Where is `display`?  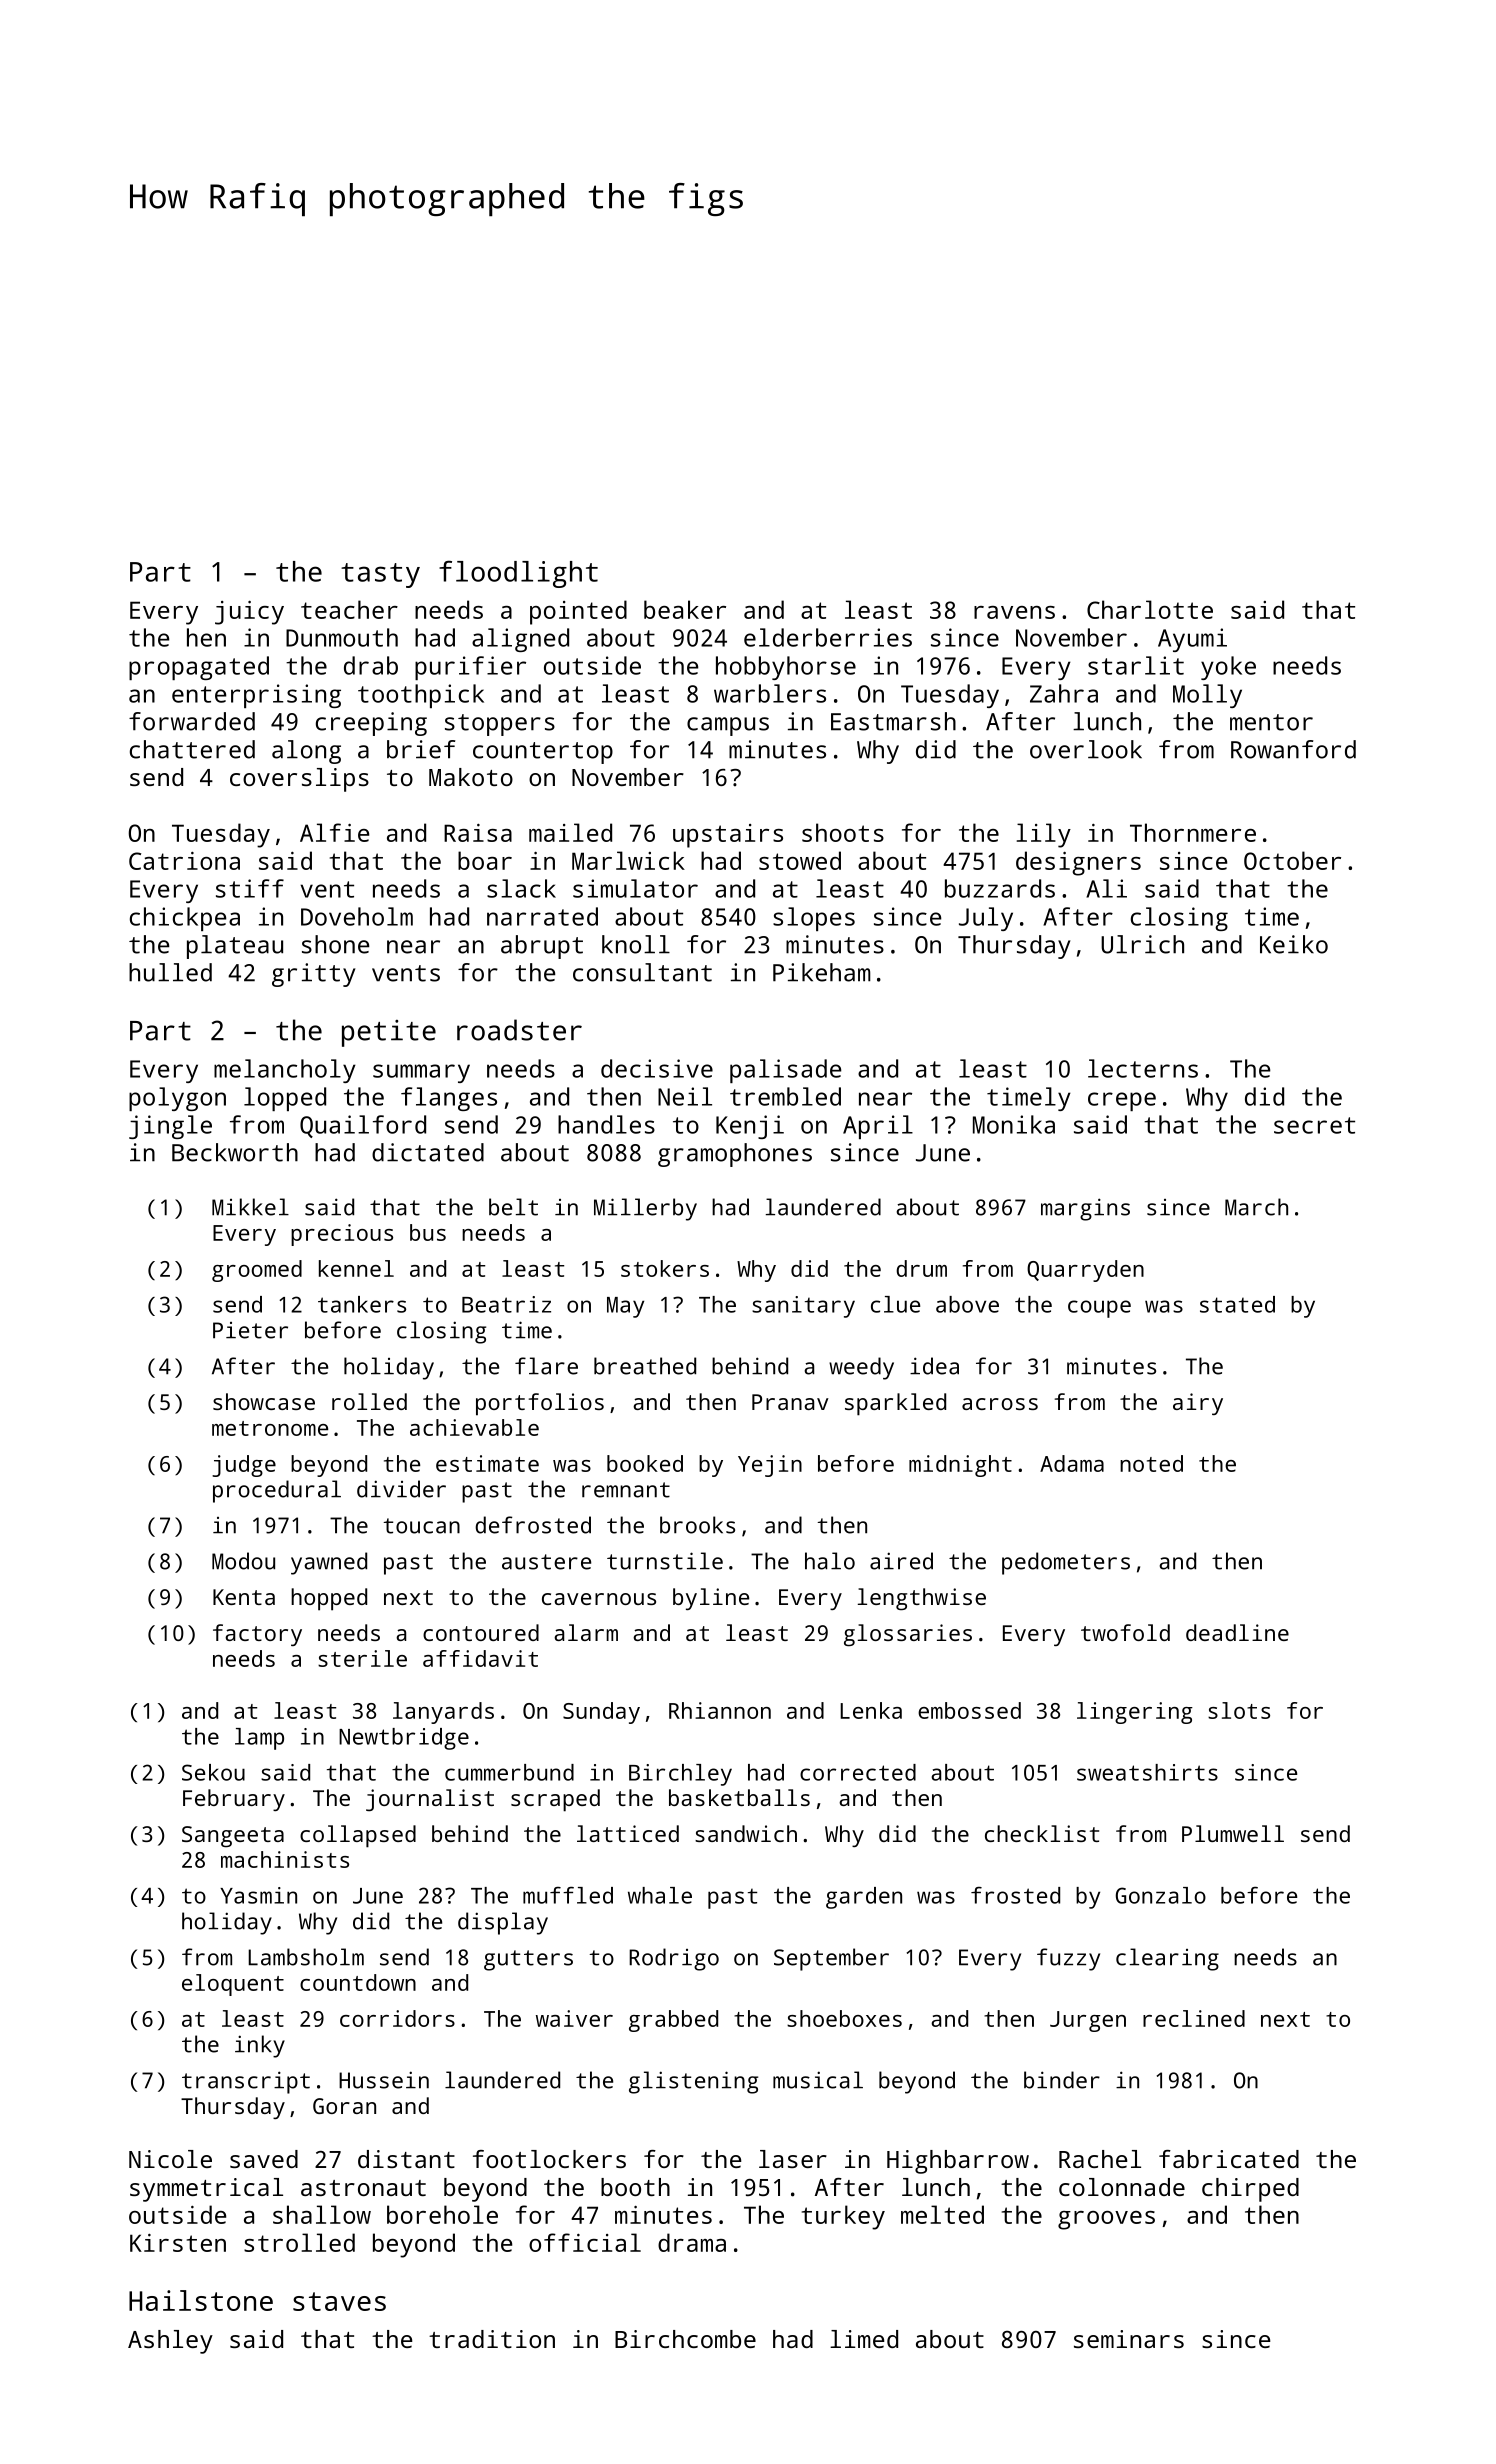 display is located at coordinates (503, 1923).
